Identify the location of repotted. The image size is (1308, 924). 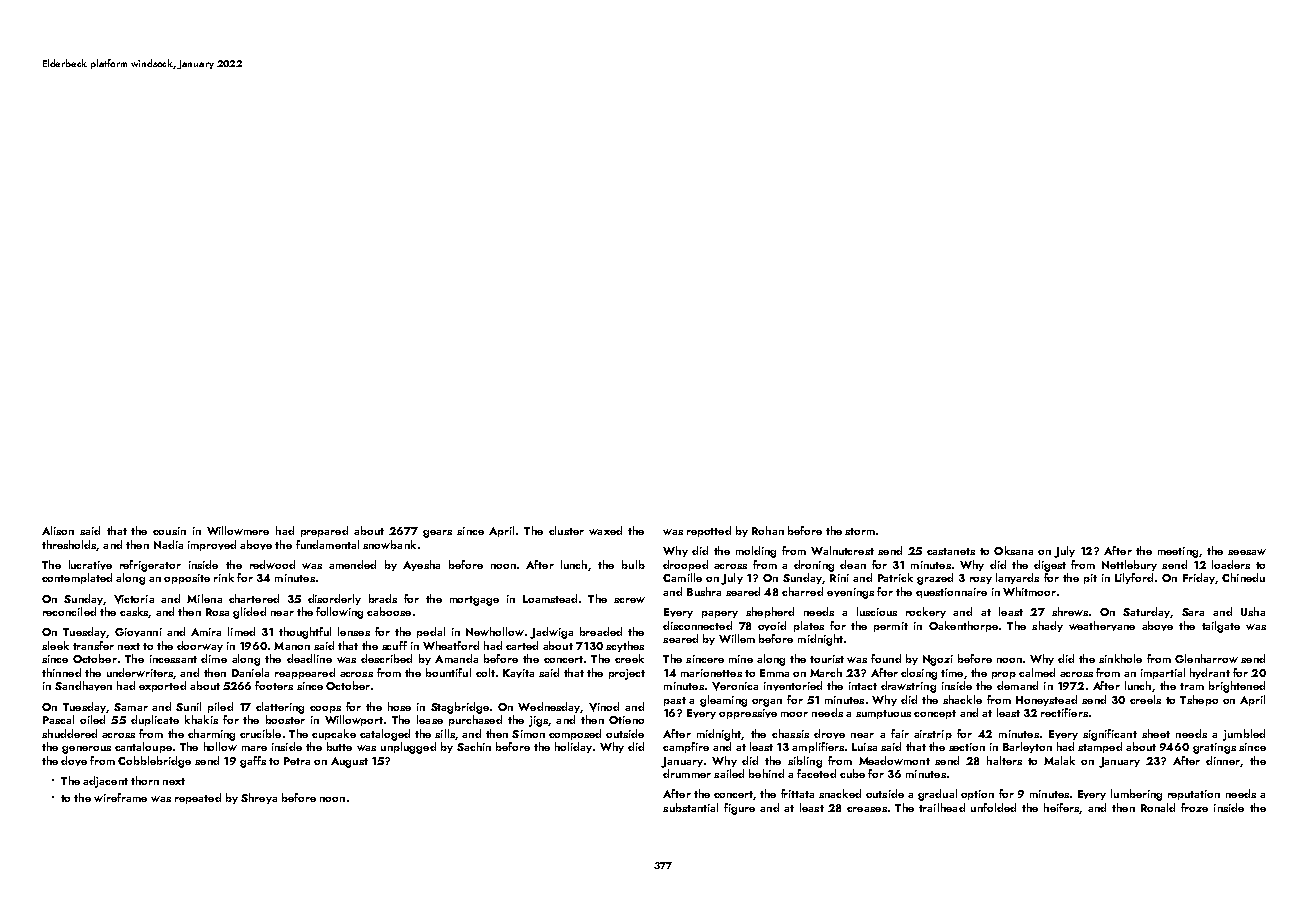
(709, 531).
